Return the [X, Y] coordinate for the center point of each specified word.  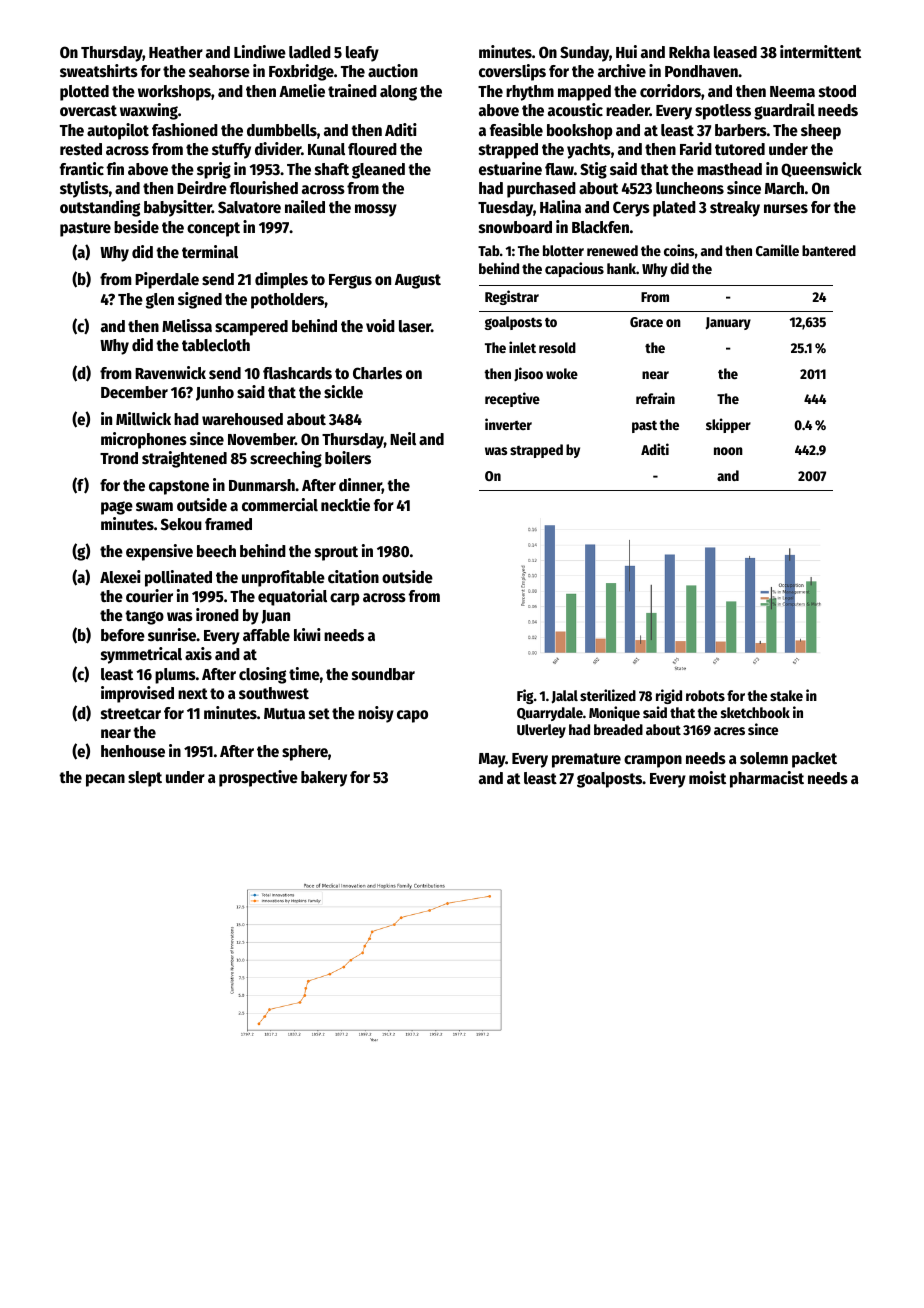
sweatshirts [99, 71]
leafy [362, 54]
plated [674, 209]
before [123, 635]
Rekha [689, 52]
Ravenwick [170, 373]
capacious [574, 269]
